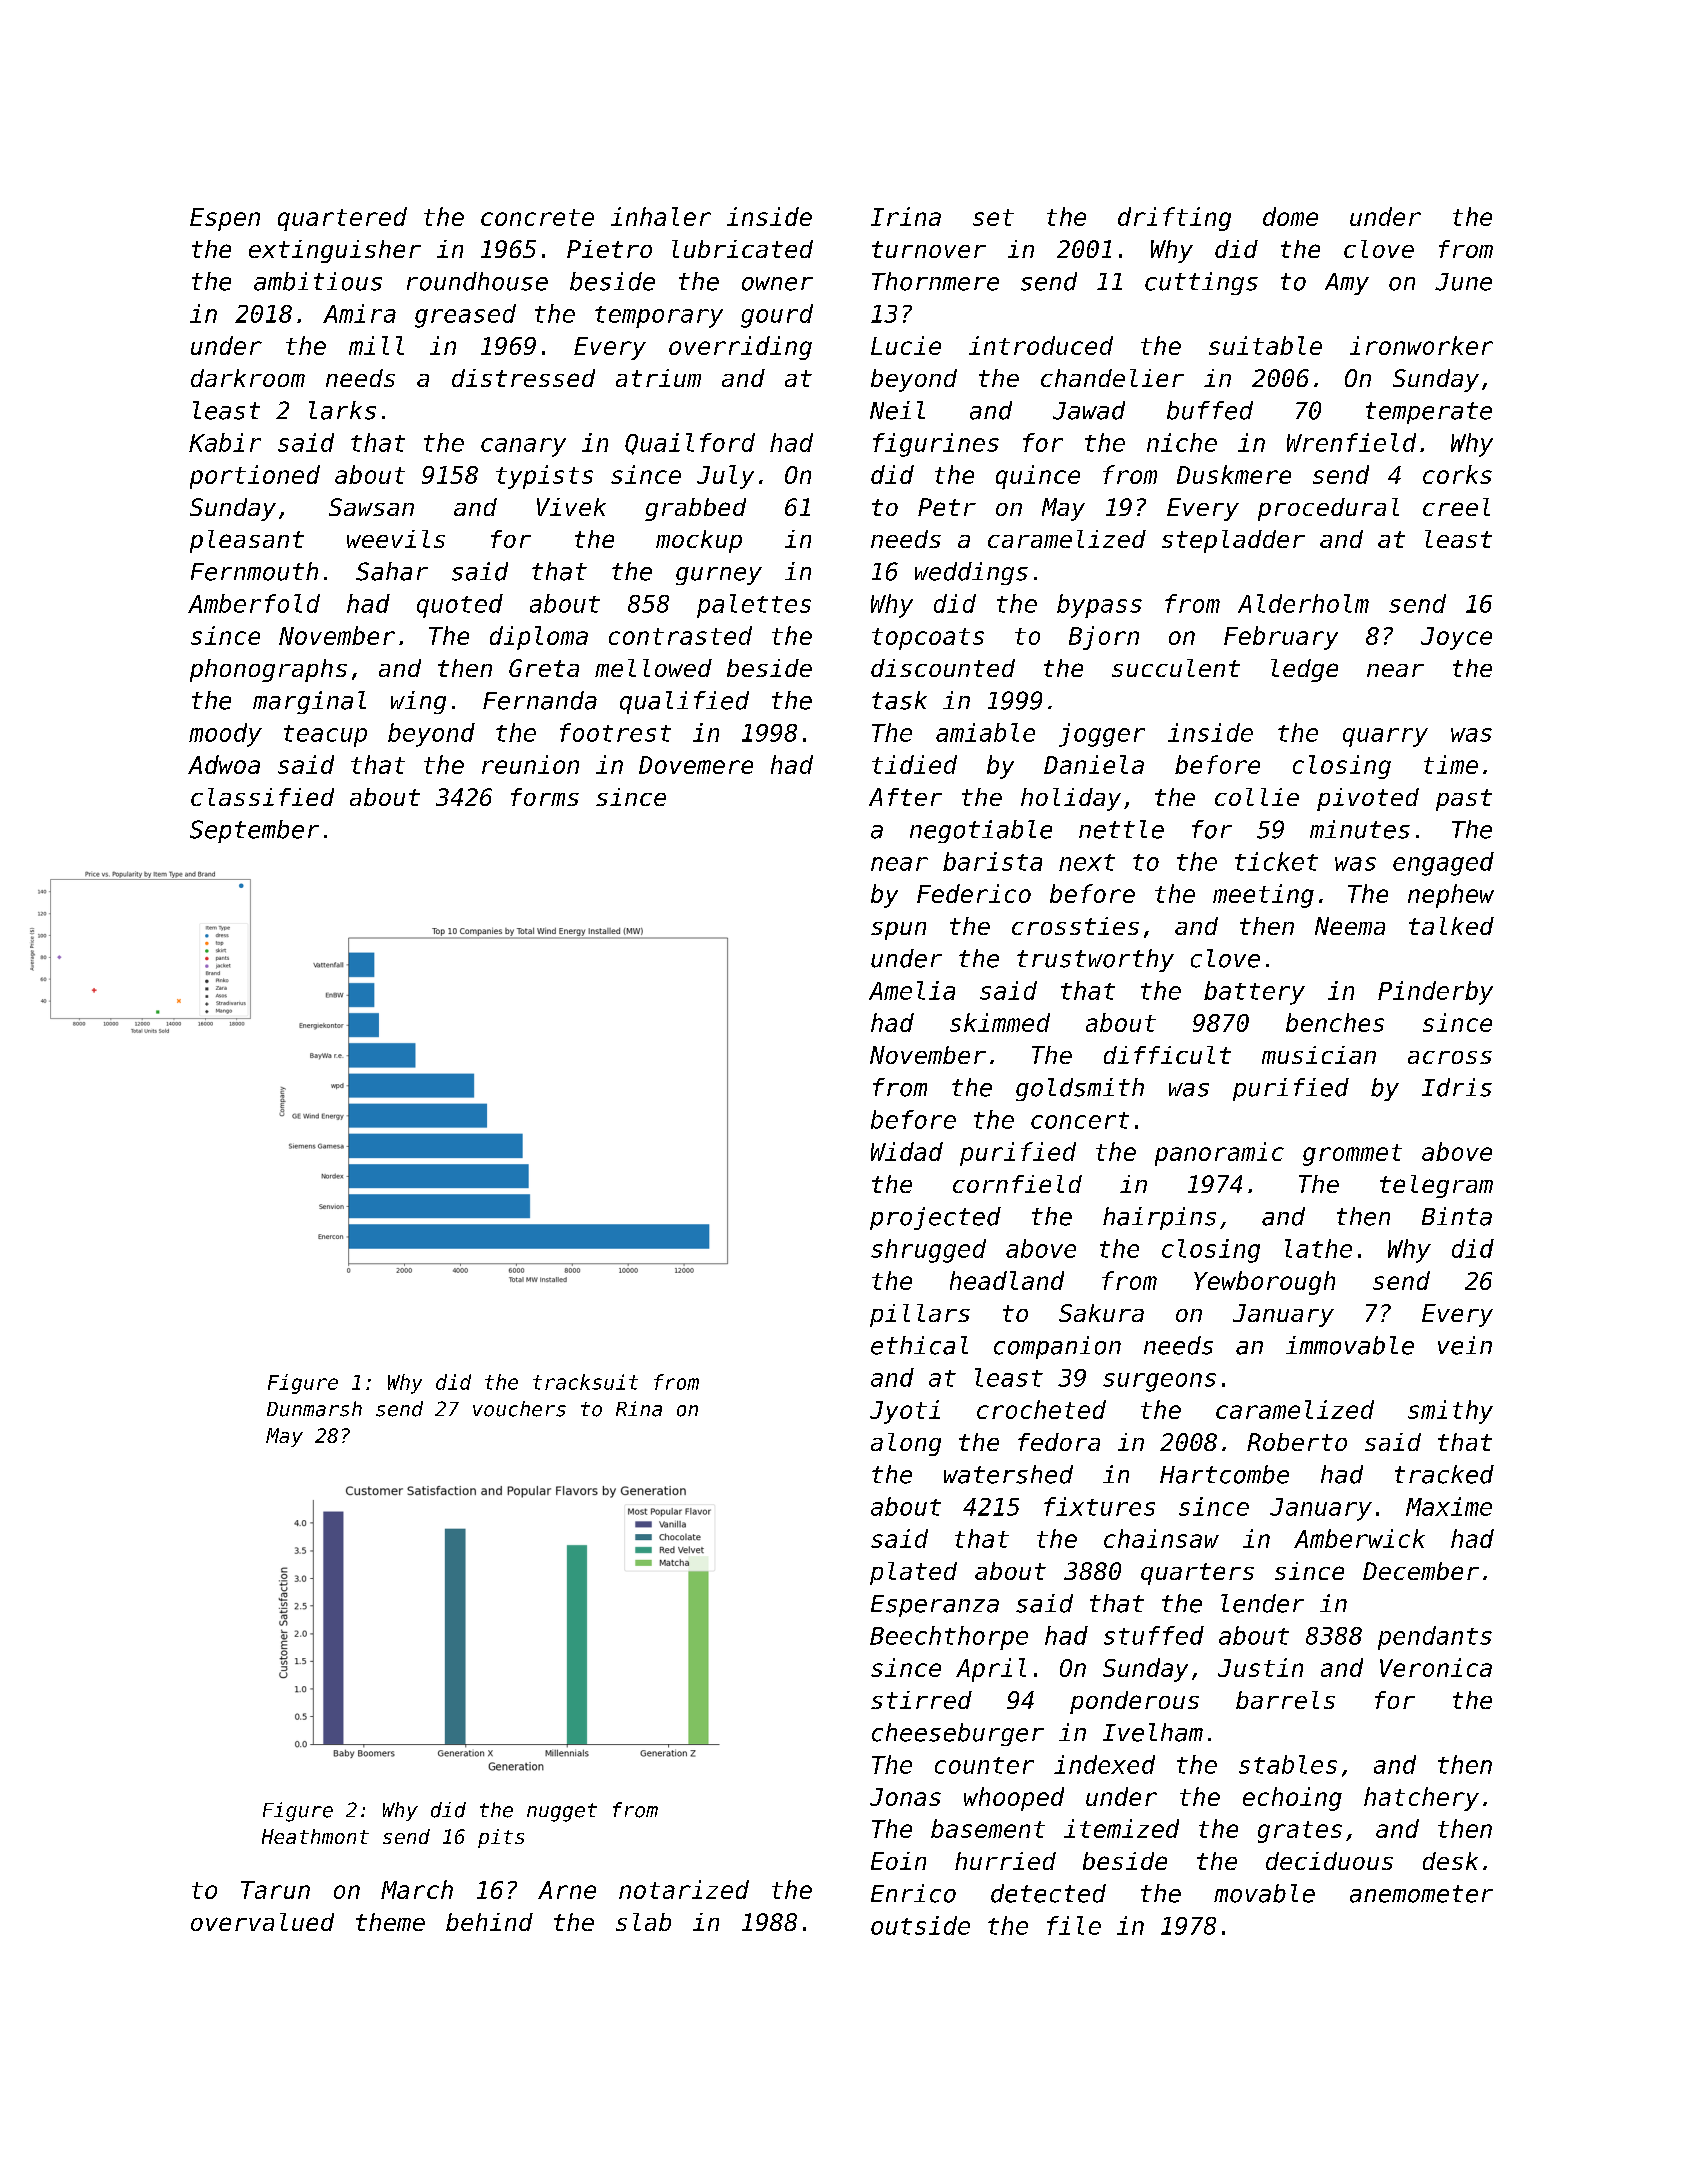  I want to click on inhaler, so click(661, 216).
